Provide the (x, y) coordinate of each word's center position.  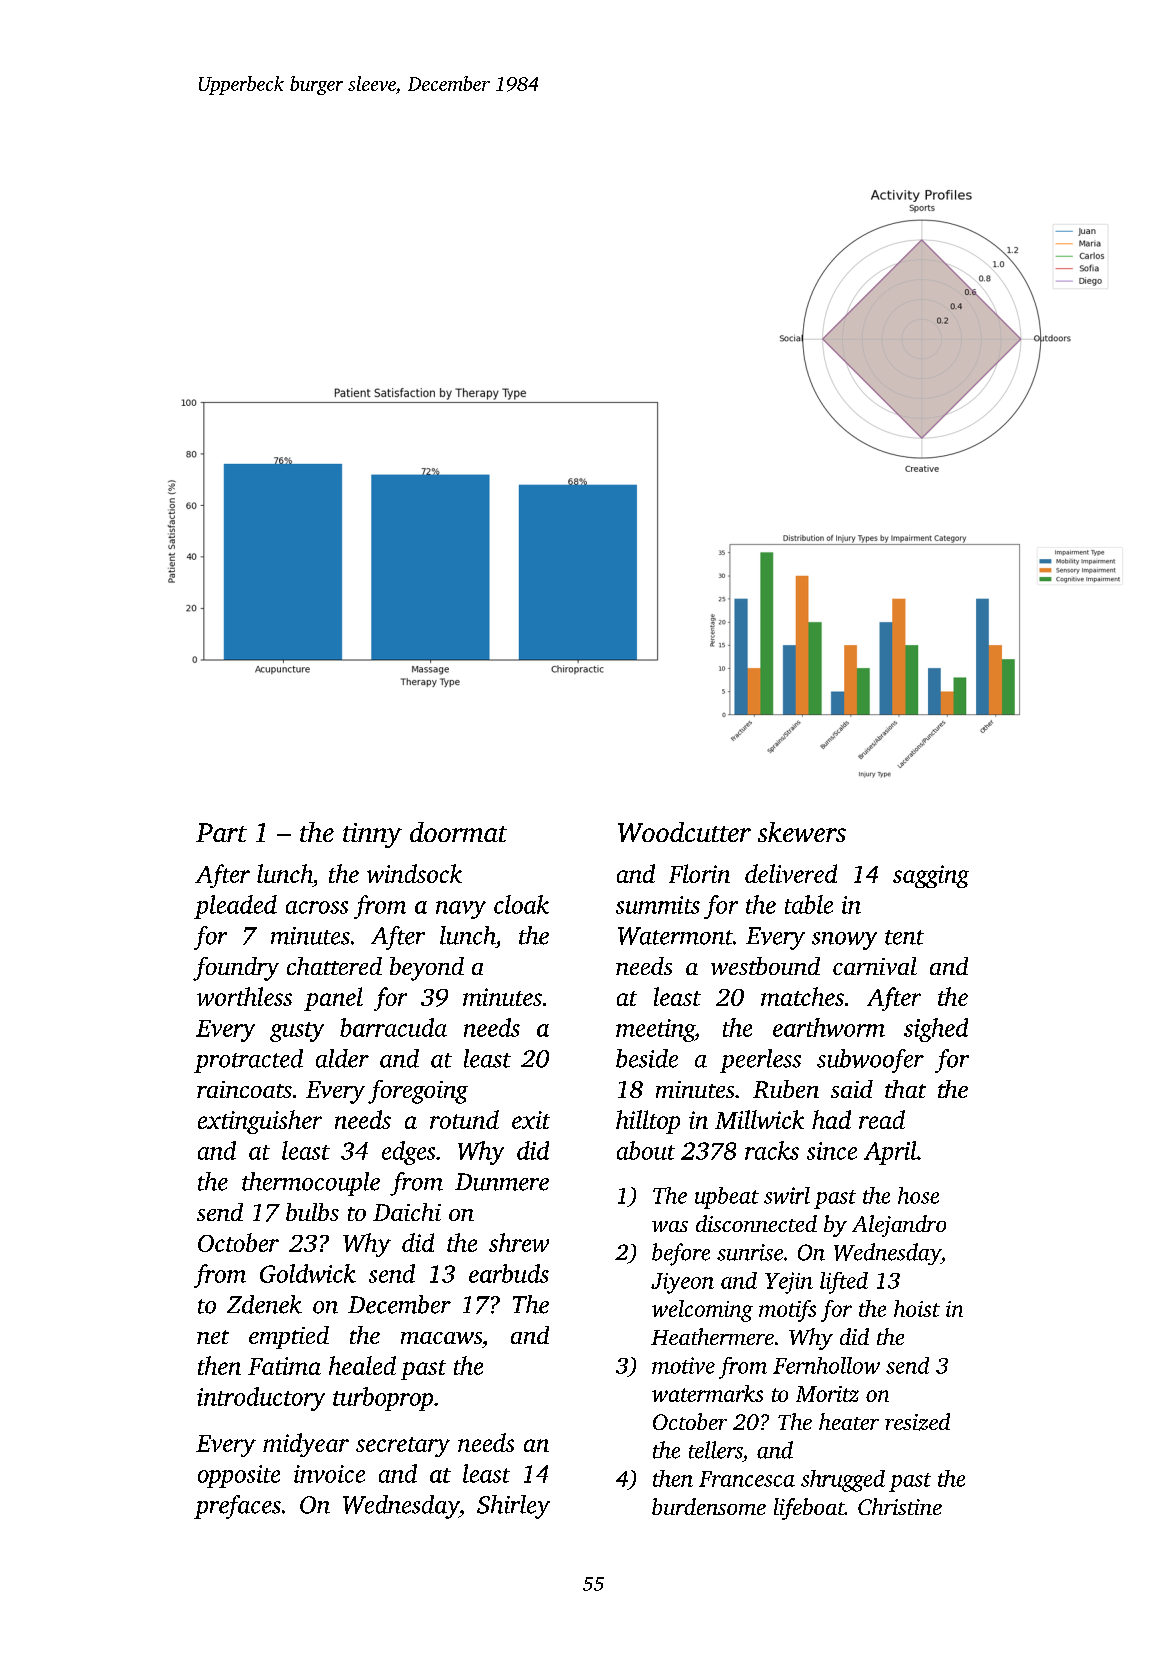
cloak (521, 904)
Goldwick (308, 1273)
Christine (900, 1506)
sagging (931, 876)
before (681, 1254)
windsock (414, 873)
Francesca (747, 1479)
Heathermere (712, 1336)
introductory (261, 1399)
